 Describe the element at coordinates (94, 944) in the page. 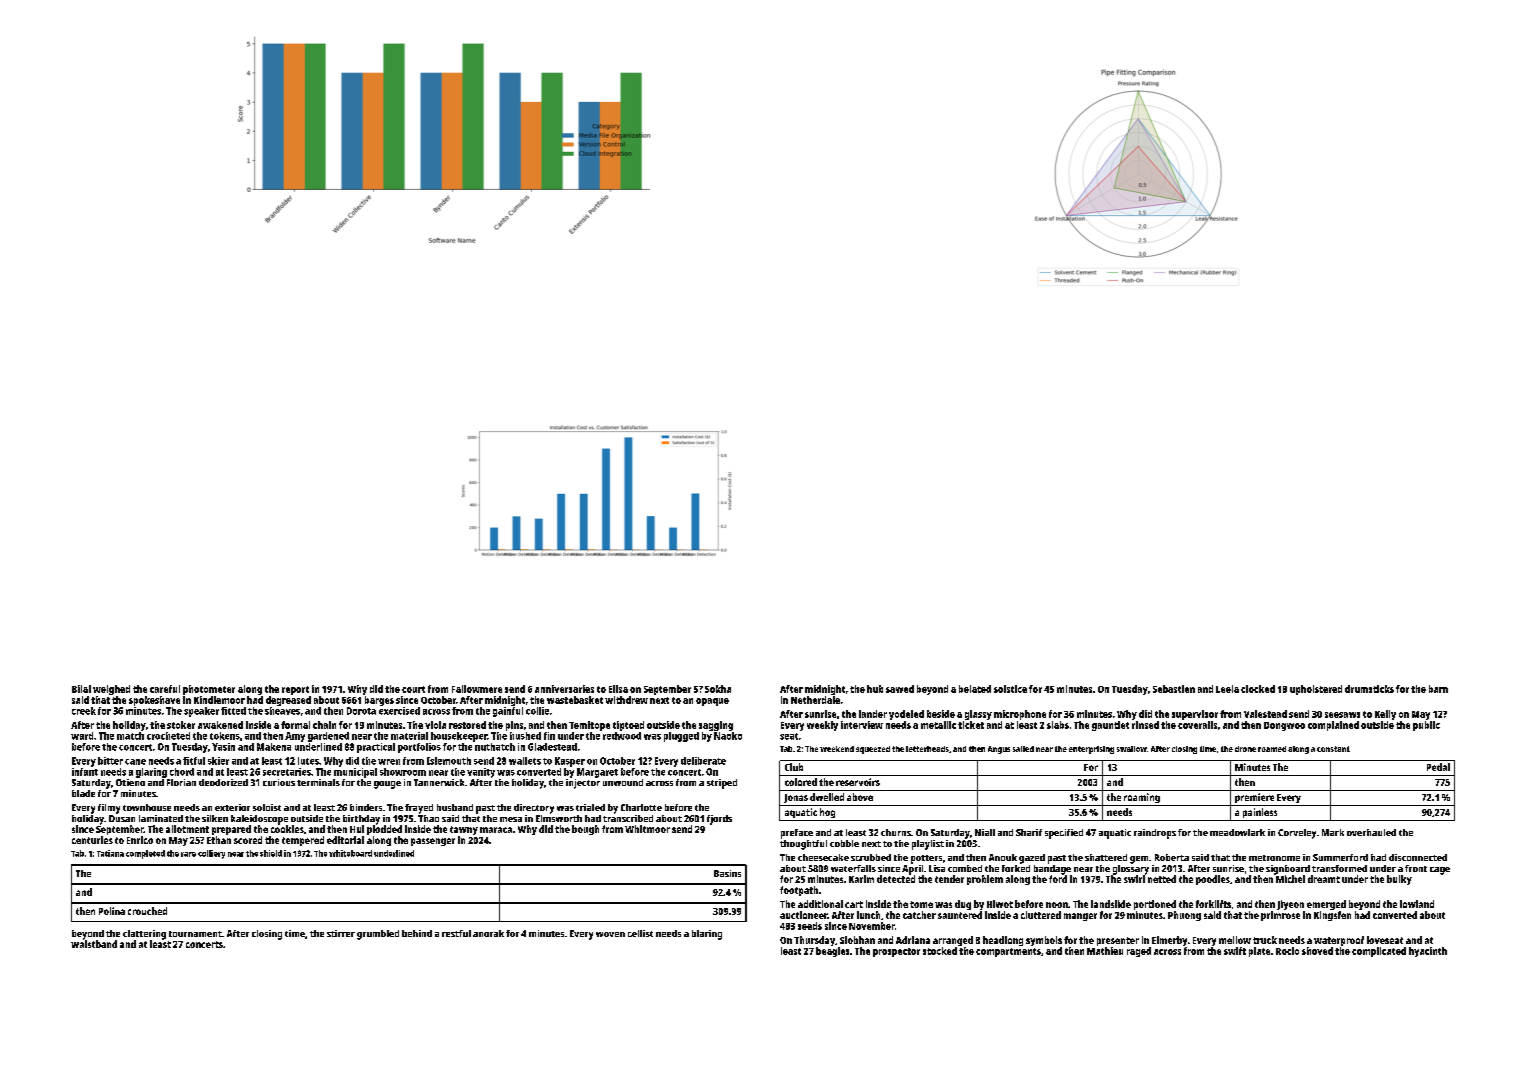

I see `waistband` at that location.
